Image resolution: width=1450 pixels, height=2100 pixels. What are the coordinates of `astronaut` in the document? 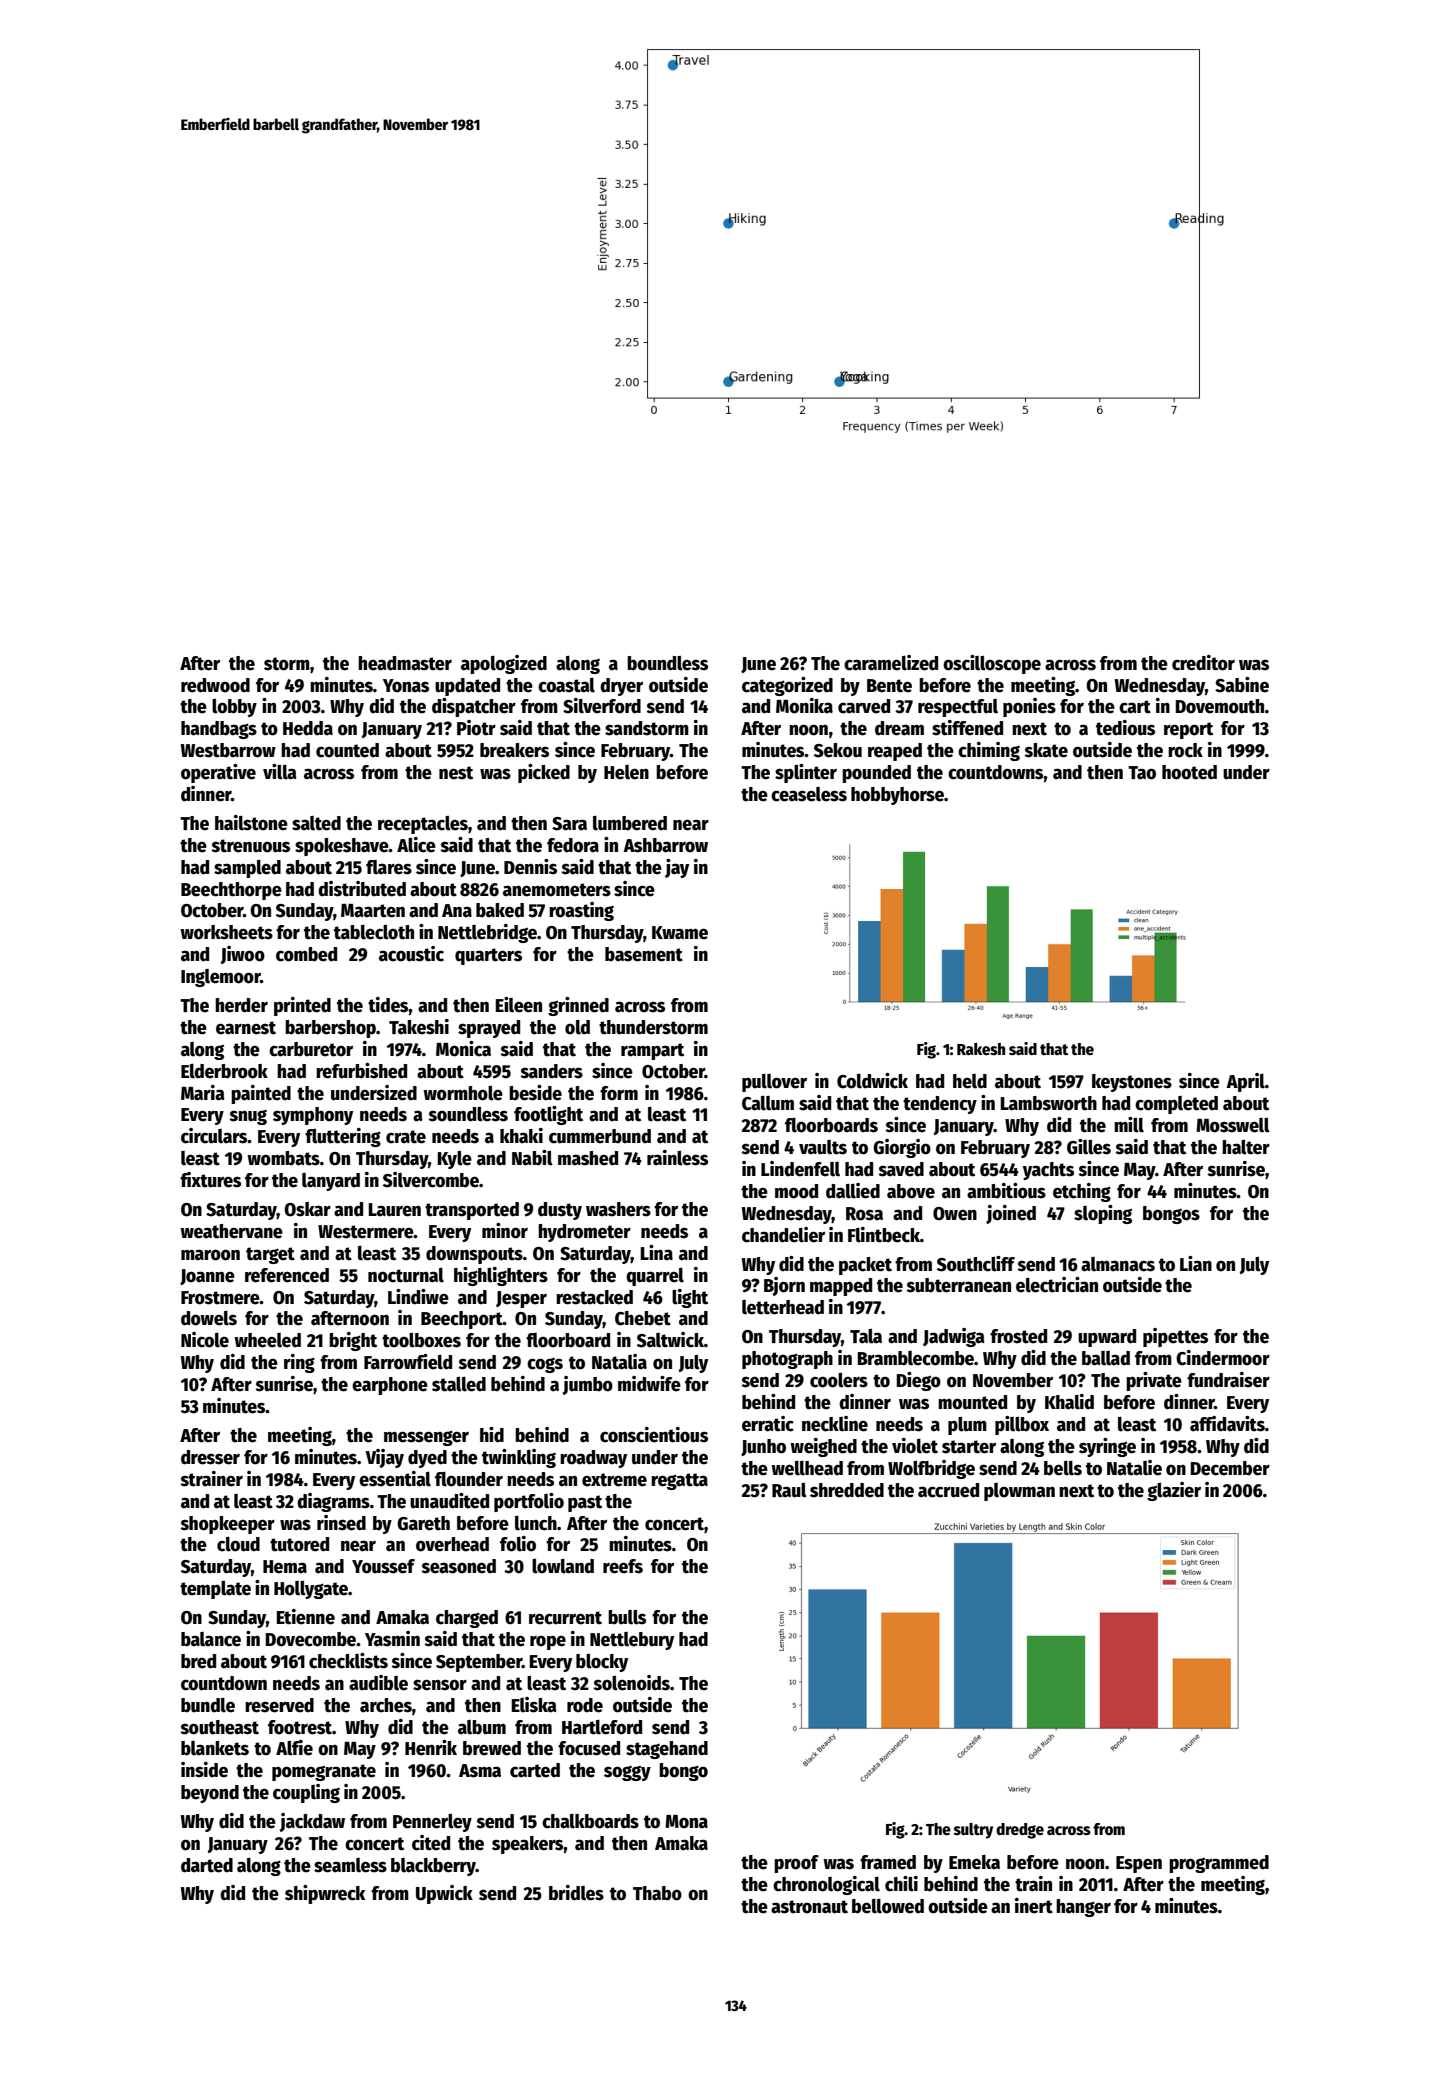 It's located at (809, 1907).
